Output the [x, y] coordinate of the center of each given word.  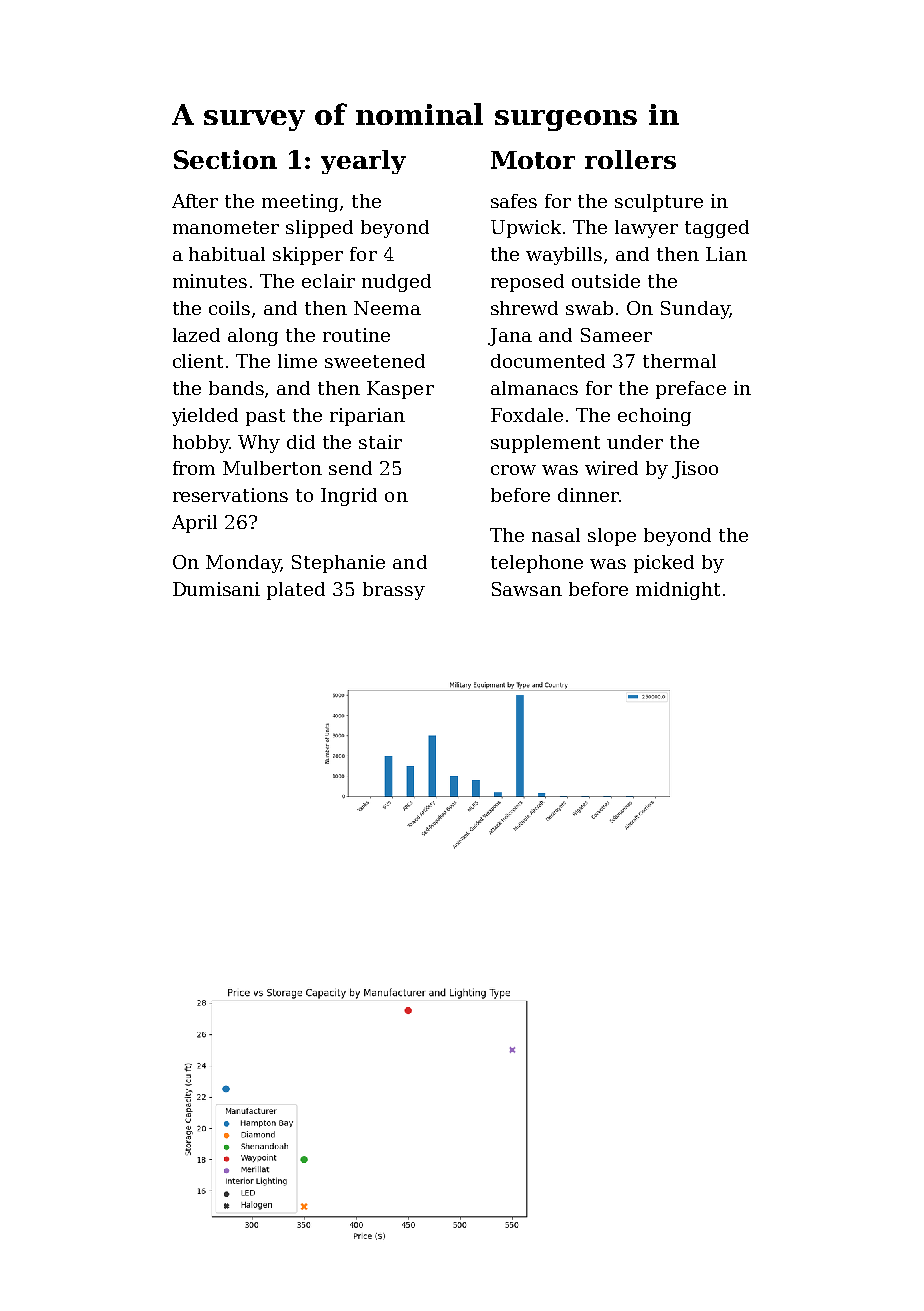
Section [225, 159]
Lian [726, 254]
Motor [533, 160]
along [253, 337]
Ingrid [349, 497]
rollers [630, 159]
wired [611, 468]
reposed [527, 283]
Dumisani [216, 589]
